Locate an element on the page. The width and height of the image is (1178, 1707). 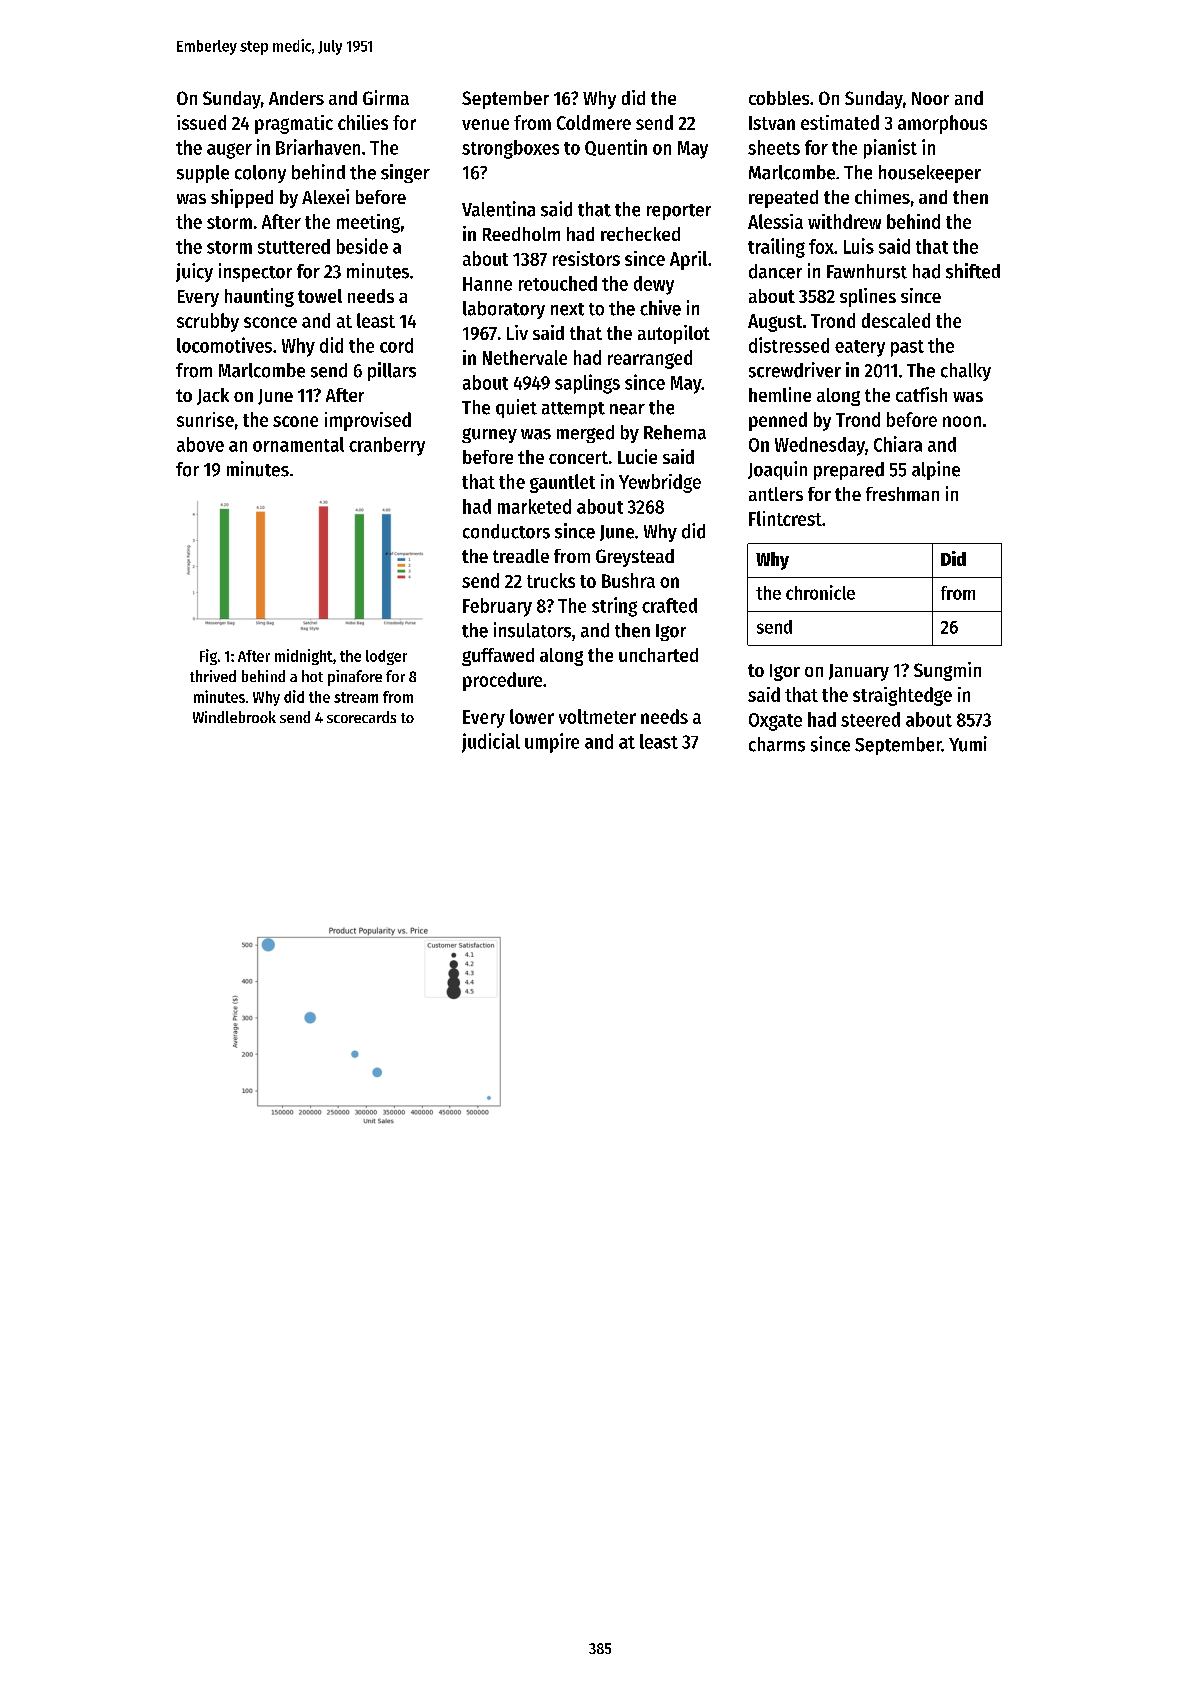
Quentin is located at coordinates (616, 147).
